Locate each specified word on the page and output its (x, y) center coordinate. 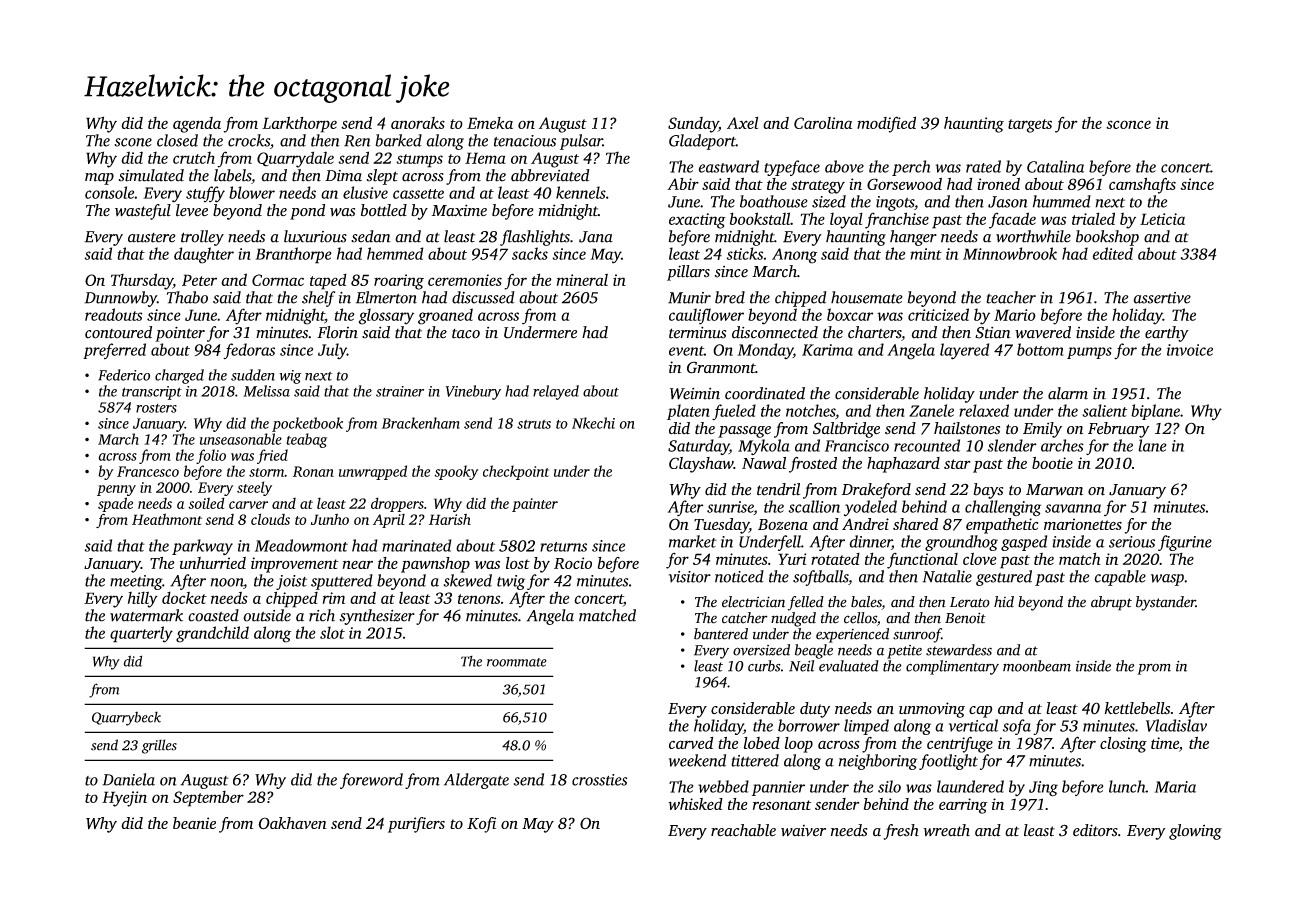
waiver (803, 831)
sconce (1128, 124)
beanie (194, 823)
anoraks (418, 123)
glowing (1195, 832)
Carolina (823, 123)
